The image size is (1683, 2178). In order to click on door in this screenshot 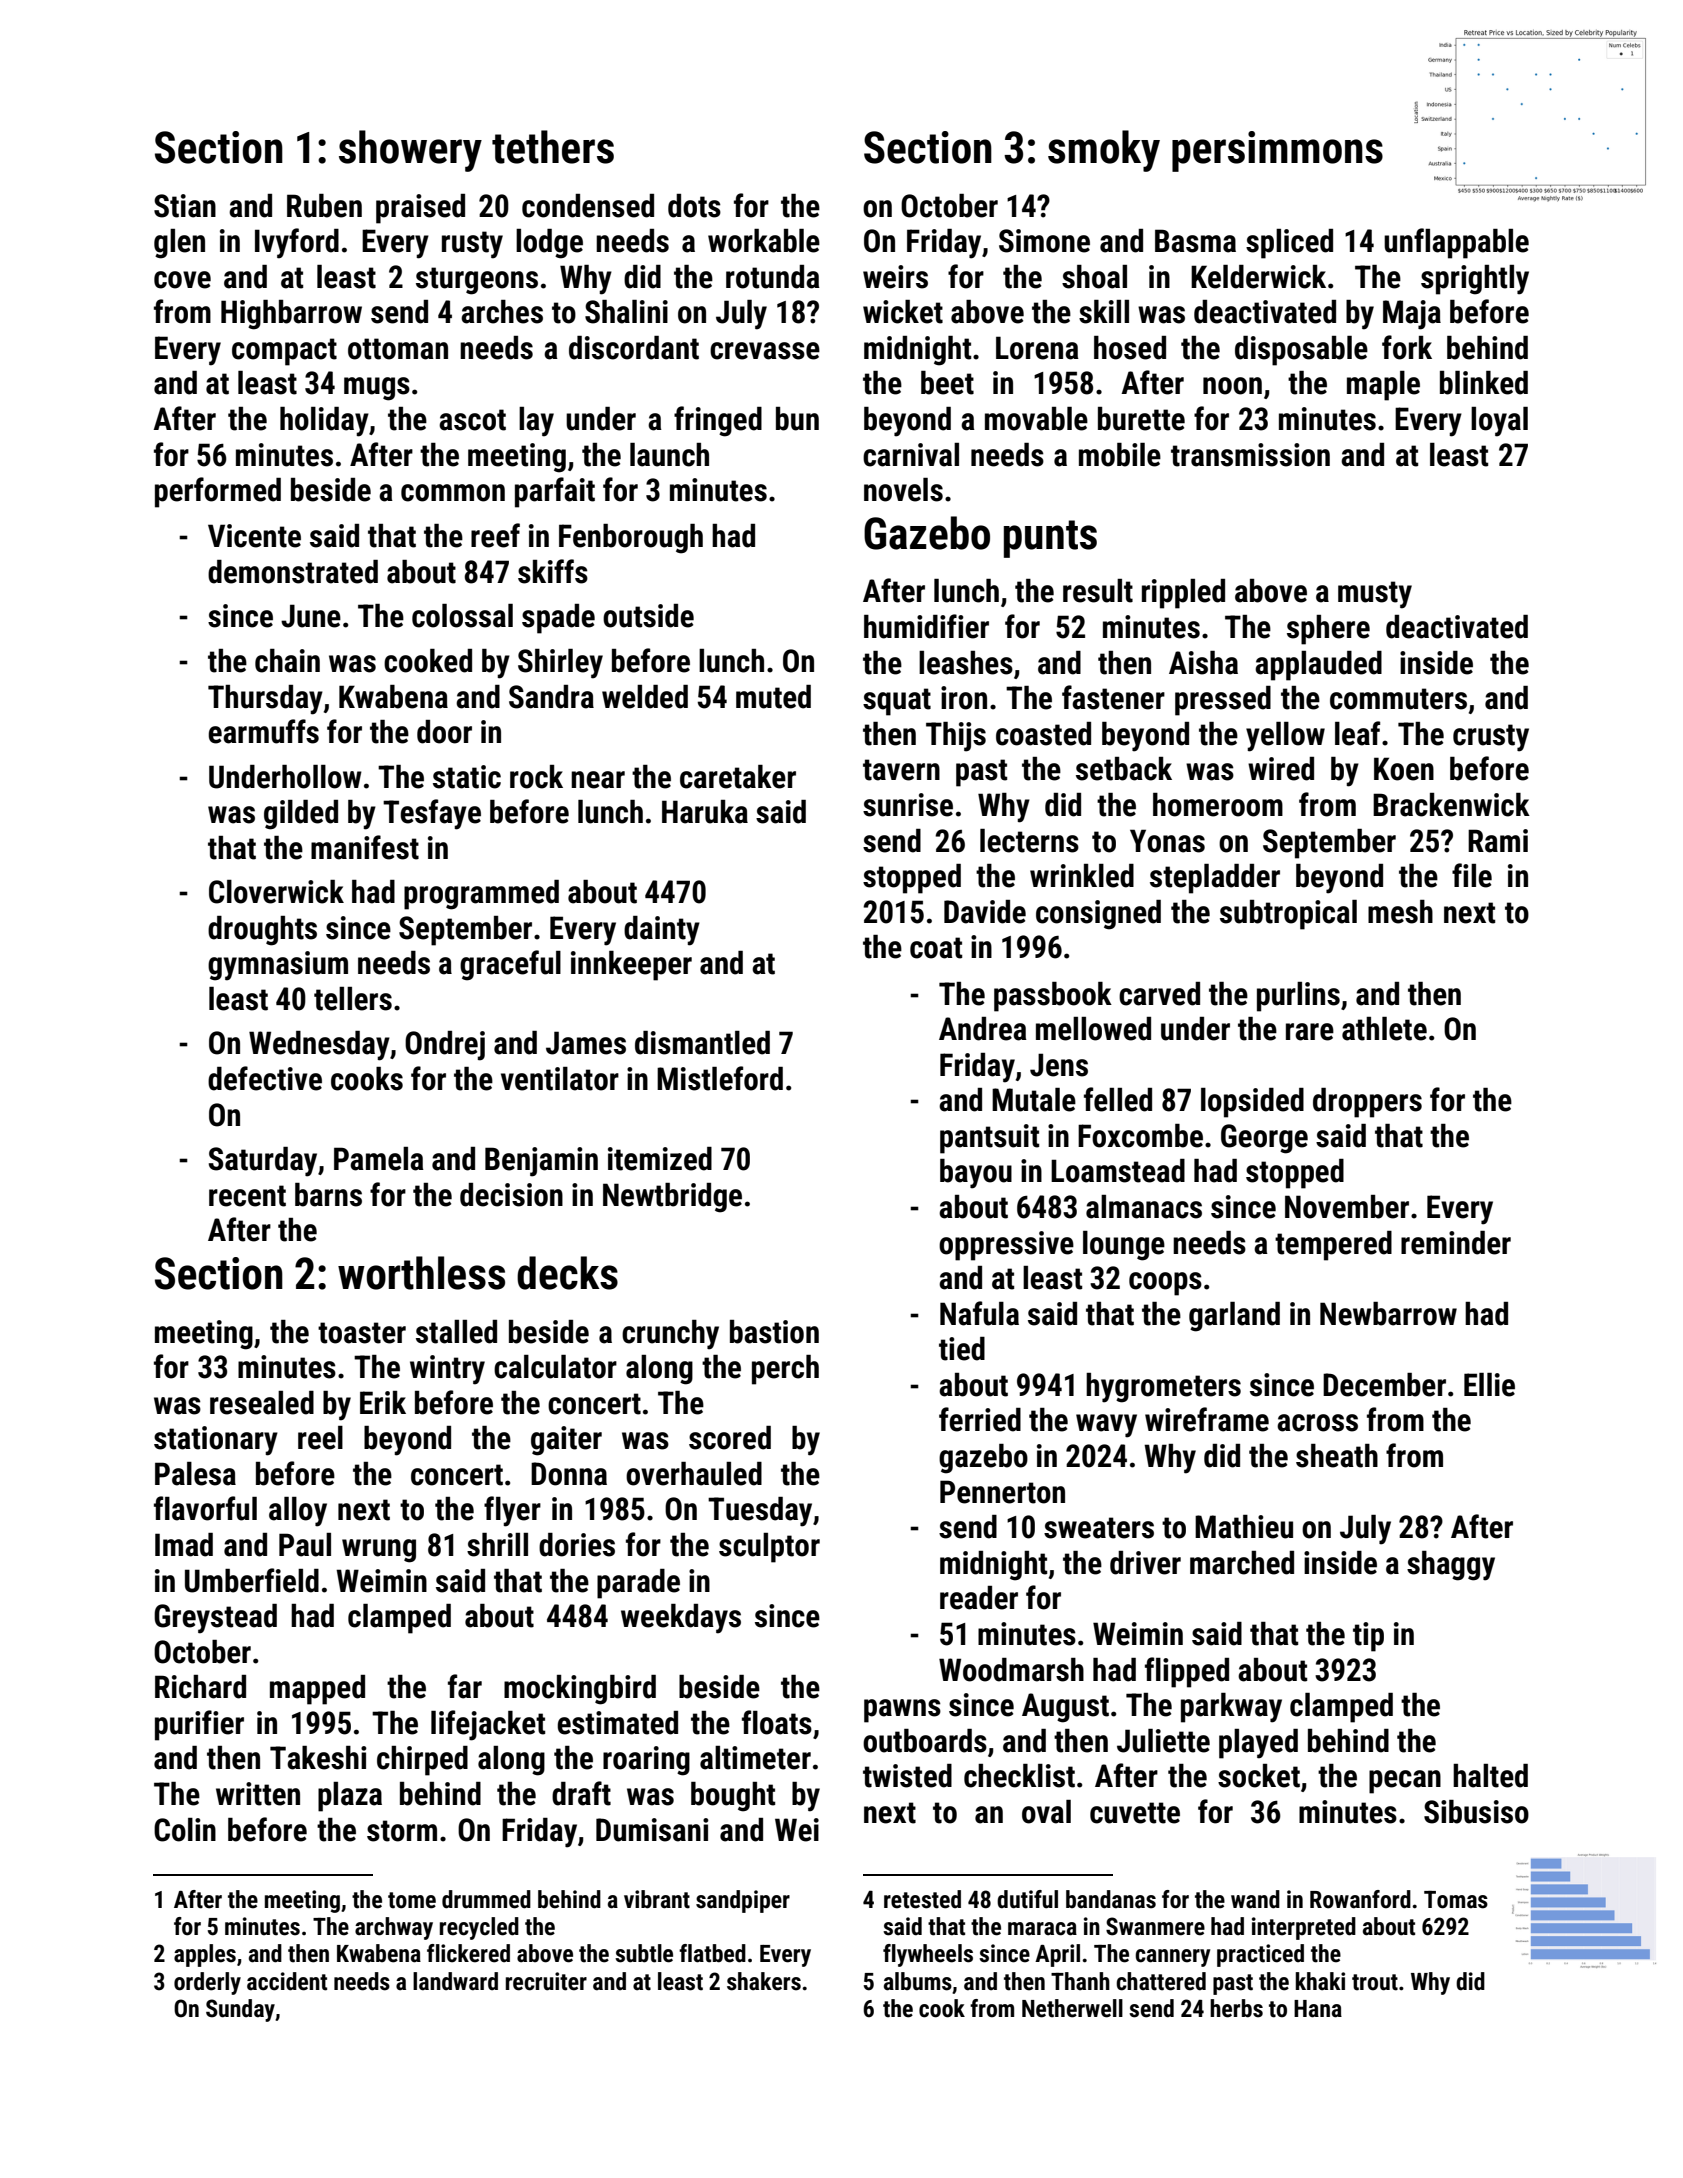, I will do `click(444, 732)`.
